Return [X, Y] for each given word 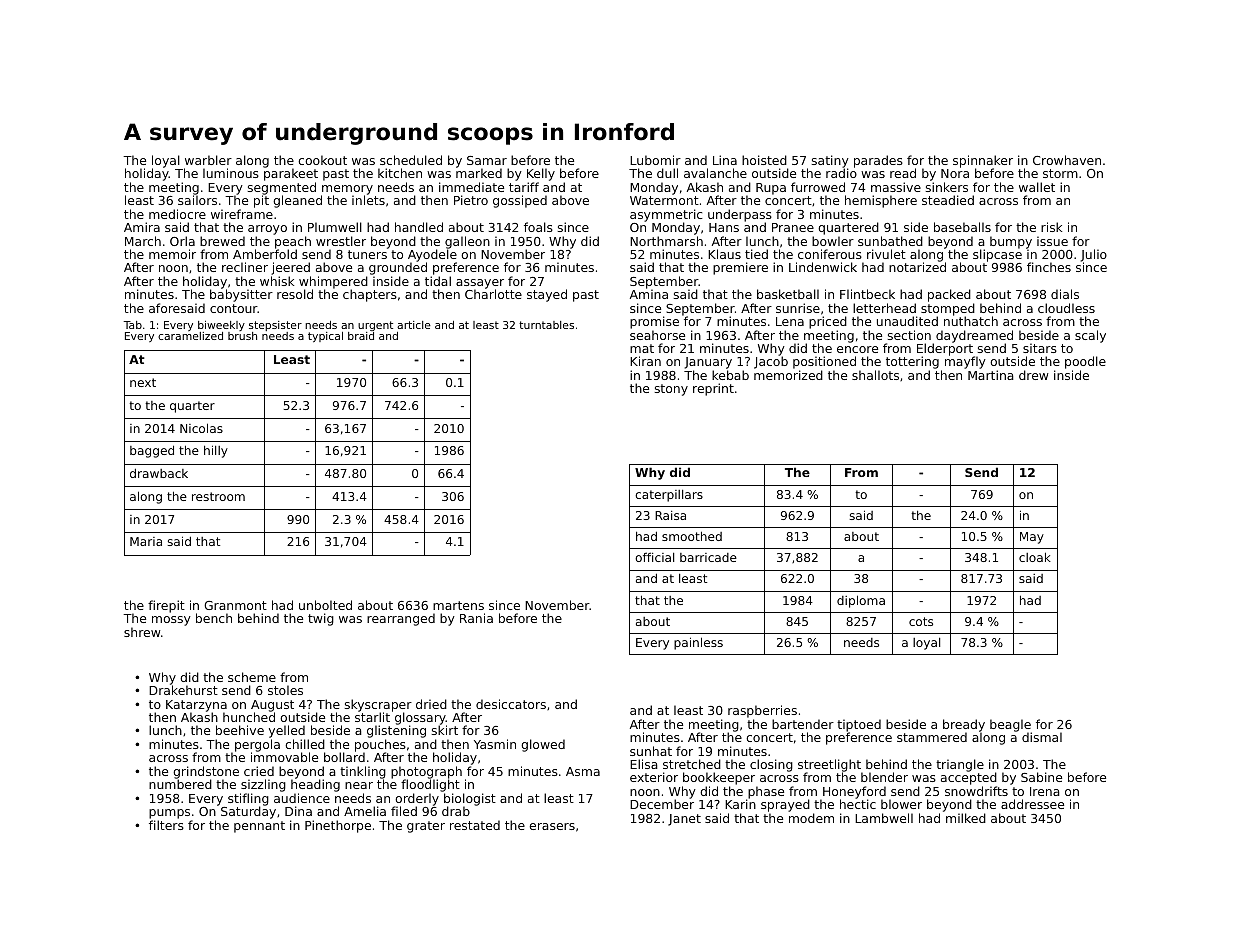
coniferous [830, 254]
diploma [861, 601]
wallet [1037, 187]
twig [321, 619]
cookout [322, 160]
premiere [740, 268]
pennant [259, 827]
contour [234, 308]
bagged [152, 451]
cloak [1035, 557]
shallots [875, 375]
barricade [708, 557]
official [654, 557]
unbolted [325, 605]
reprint [713, 389]
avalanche [715, 173]
